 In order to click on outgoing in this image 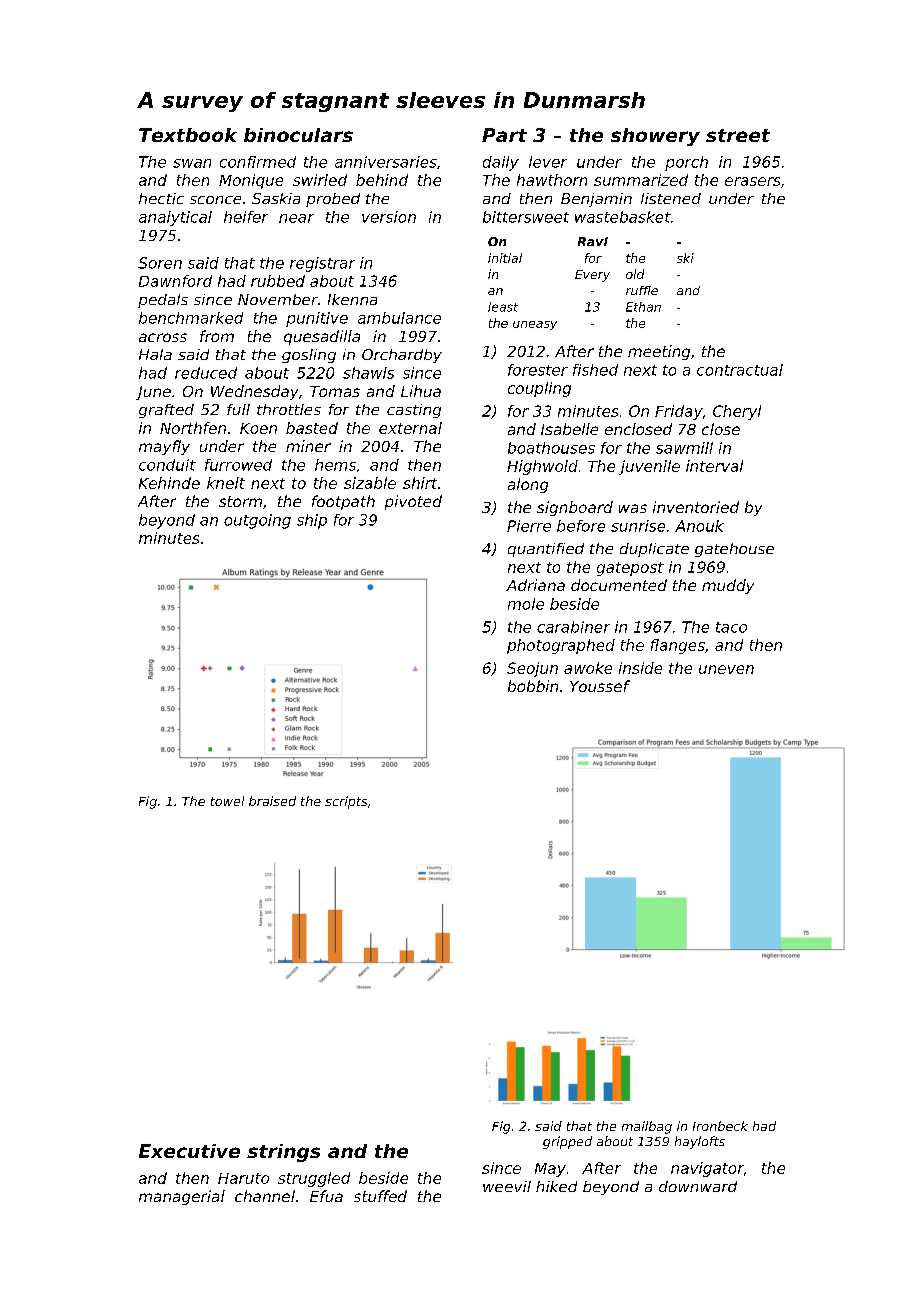, I will do `click(257, 521)`.
